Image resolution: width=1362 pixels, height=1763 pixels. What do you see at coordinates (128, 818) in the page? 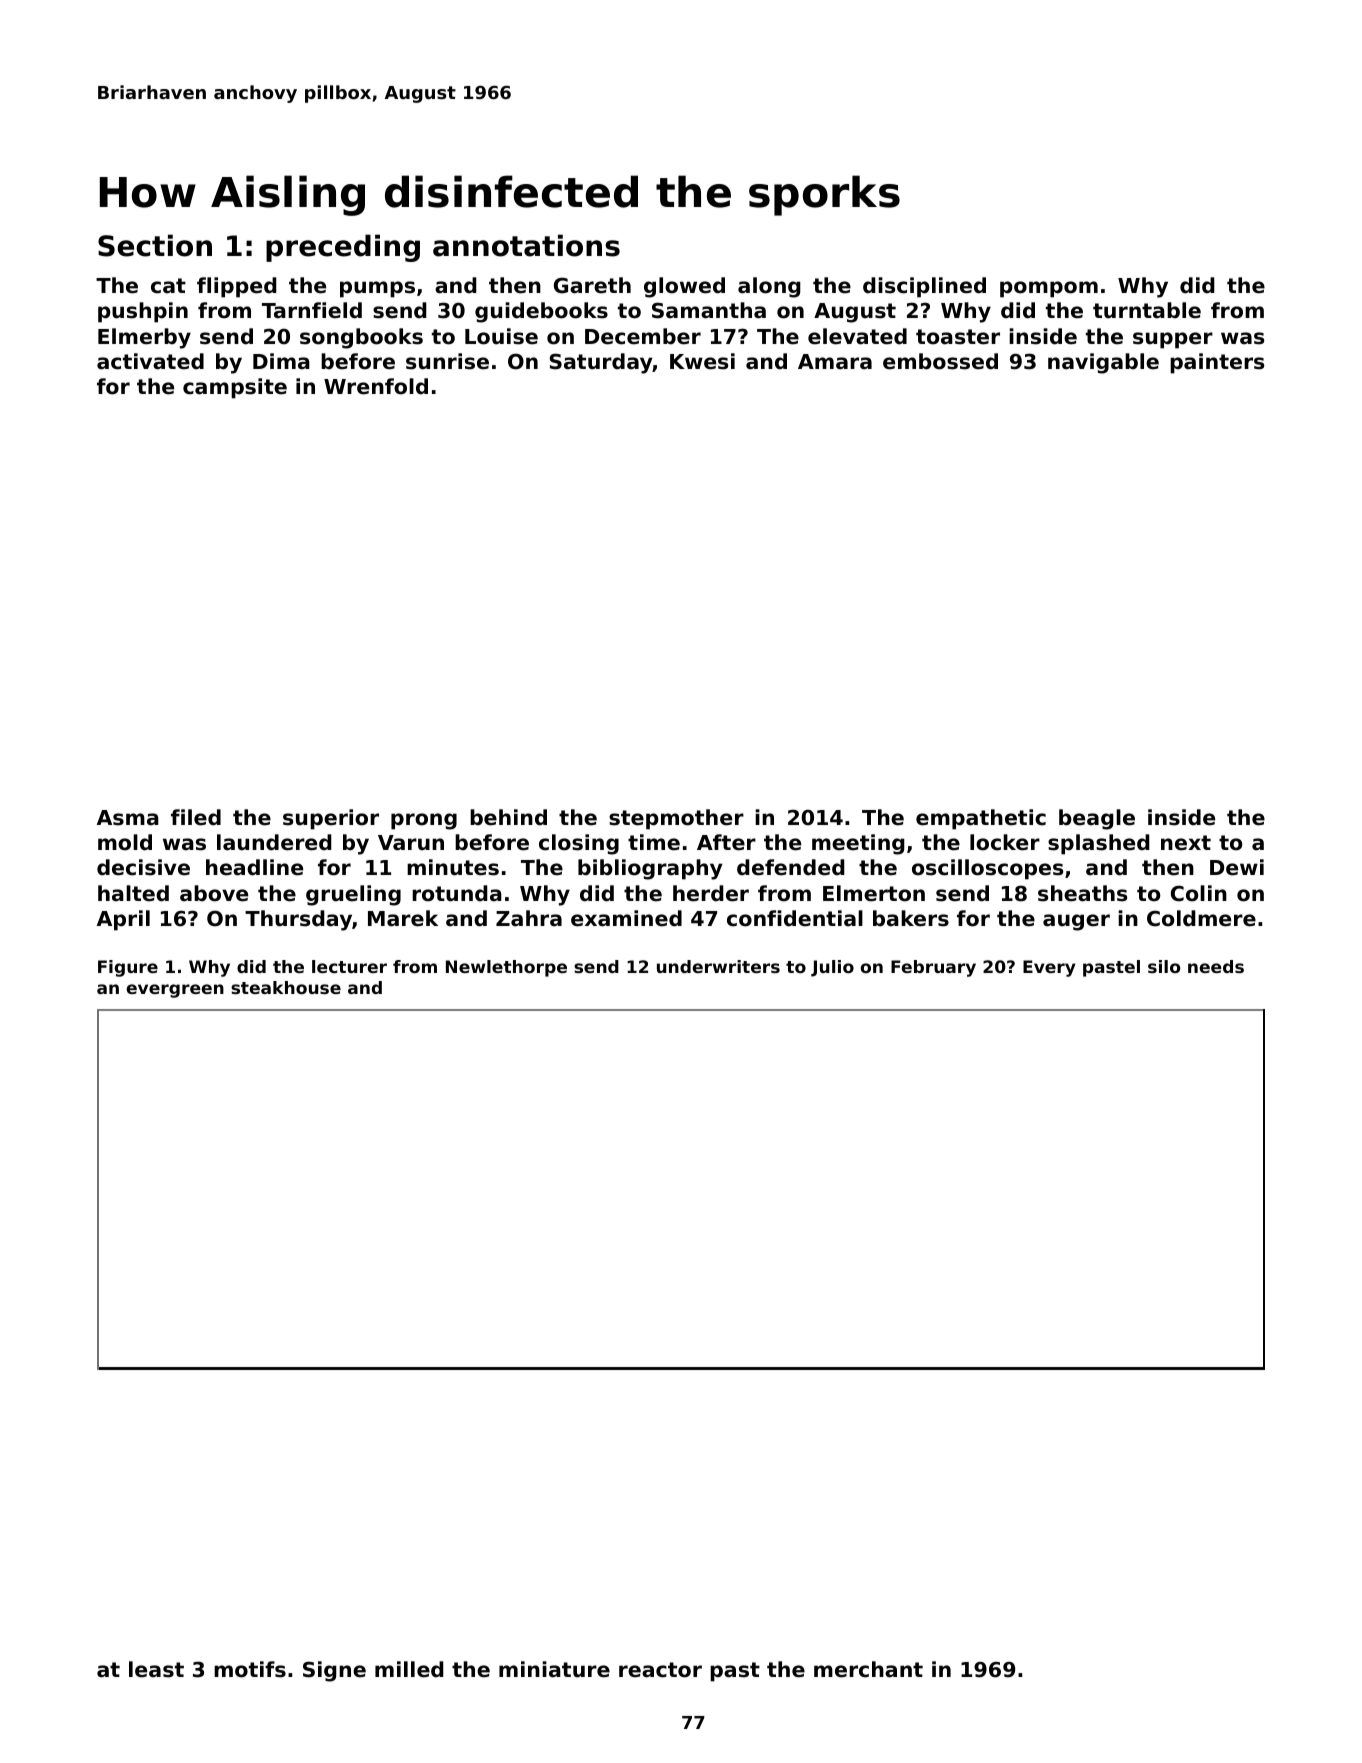
I see `Asma` at bounding box center [128, 818].
